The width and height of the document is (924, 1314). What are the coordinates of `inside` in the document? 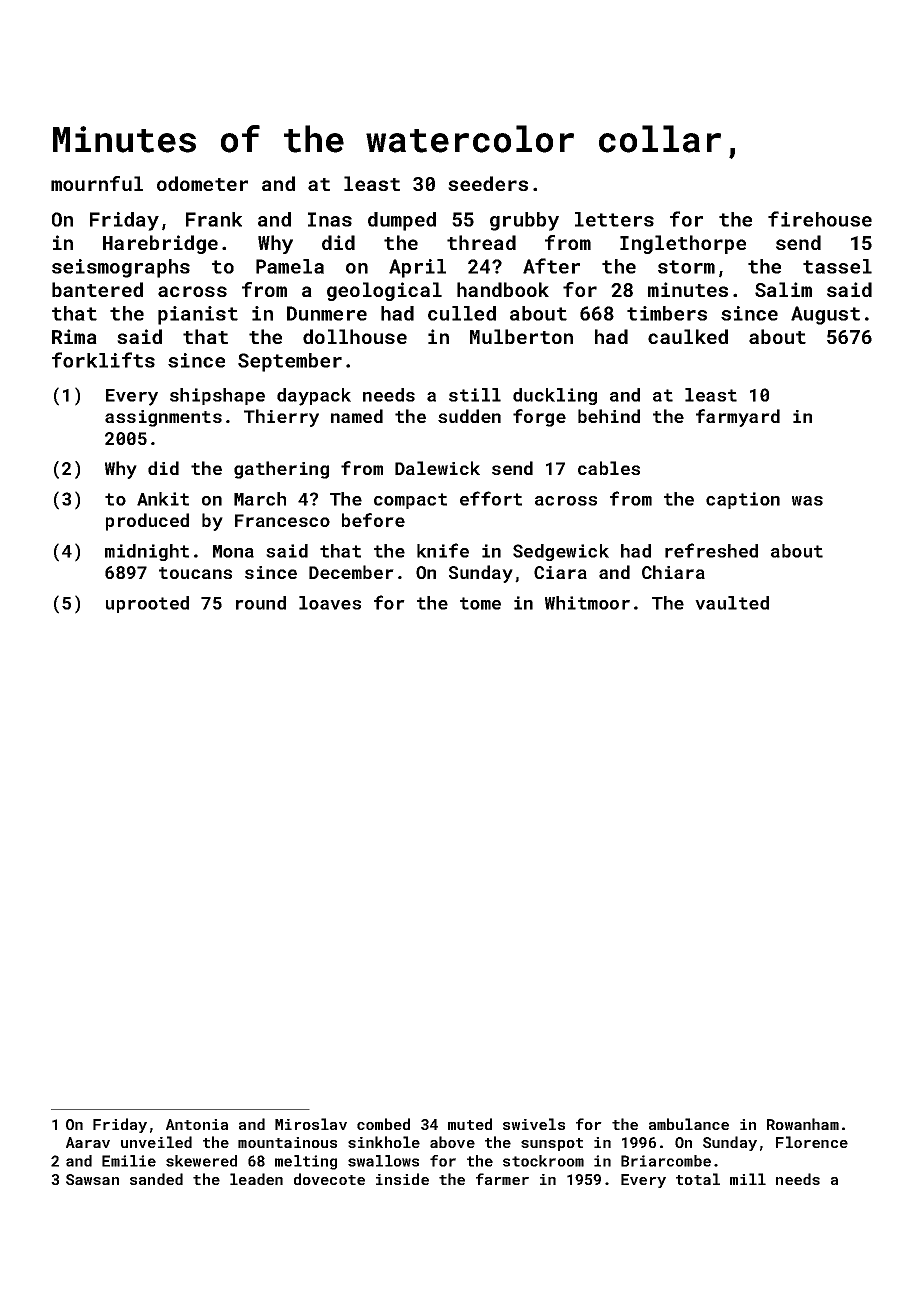 It's located at (402, 1179).
